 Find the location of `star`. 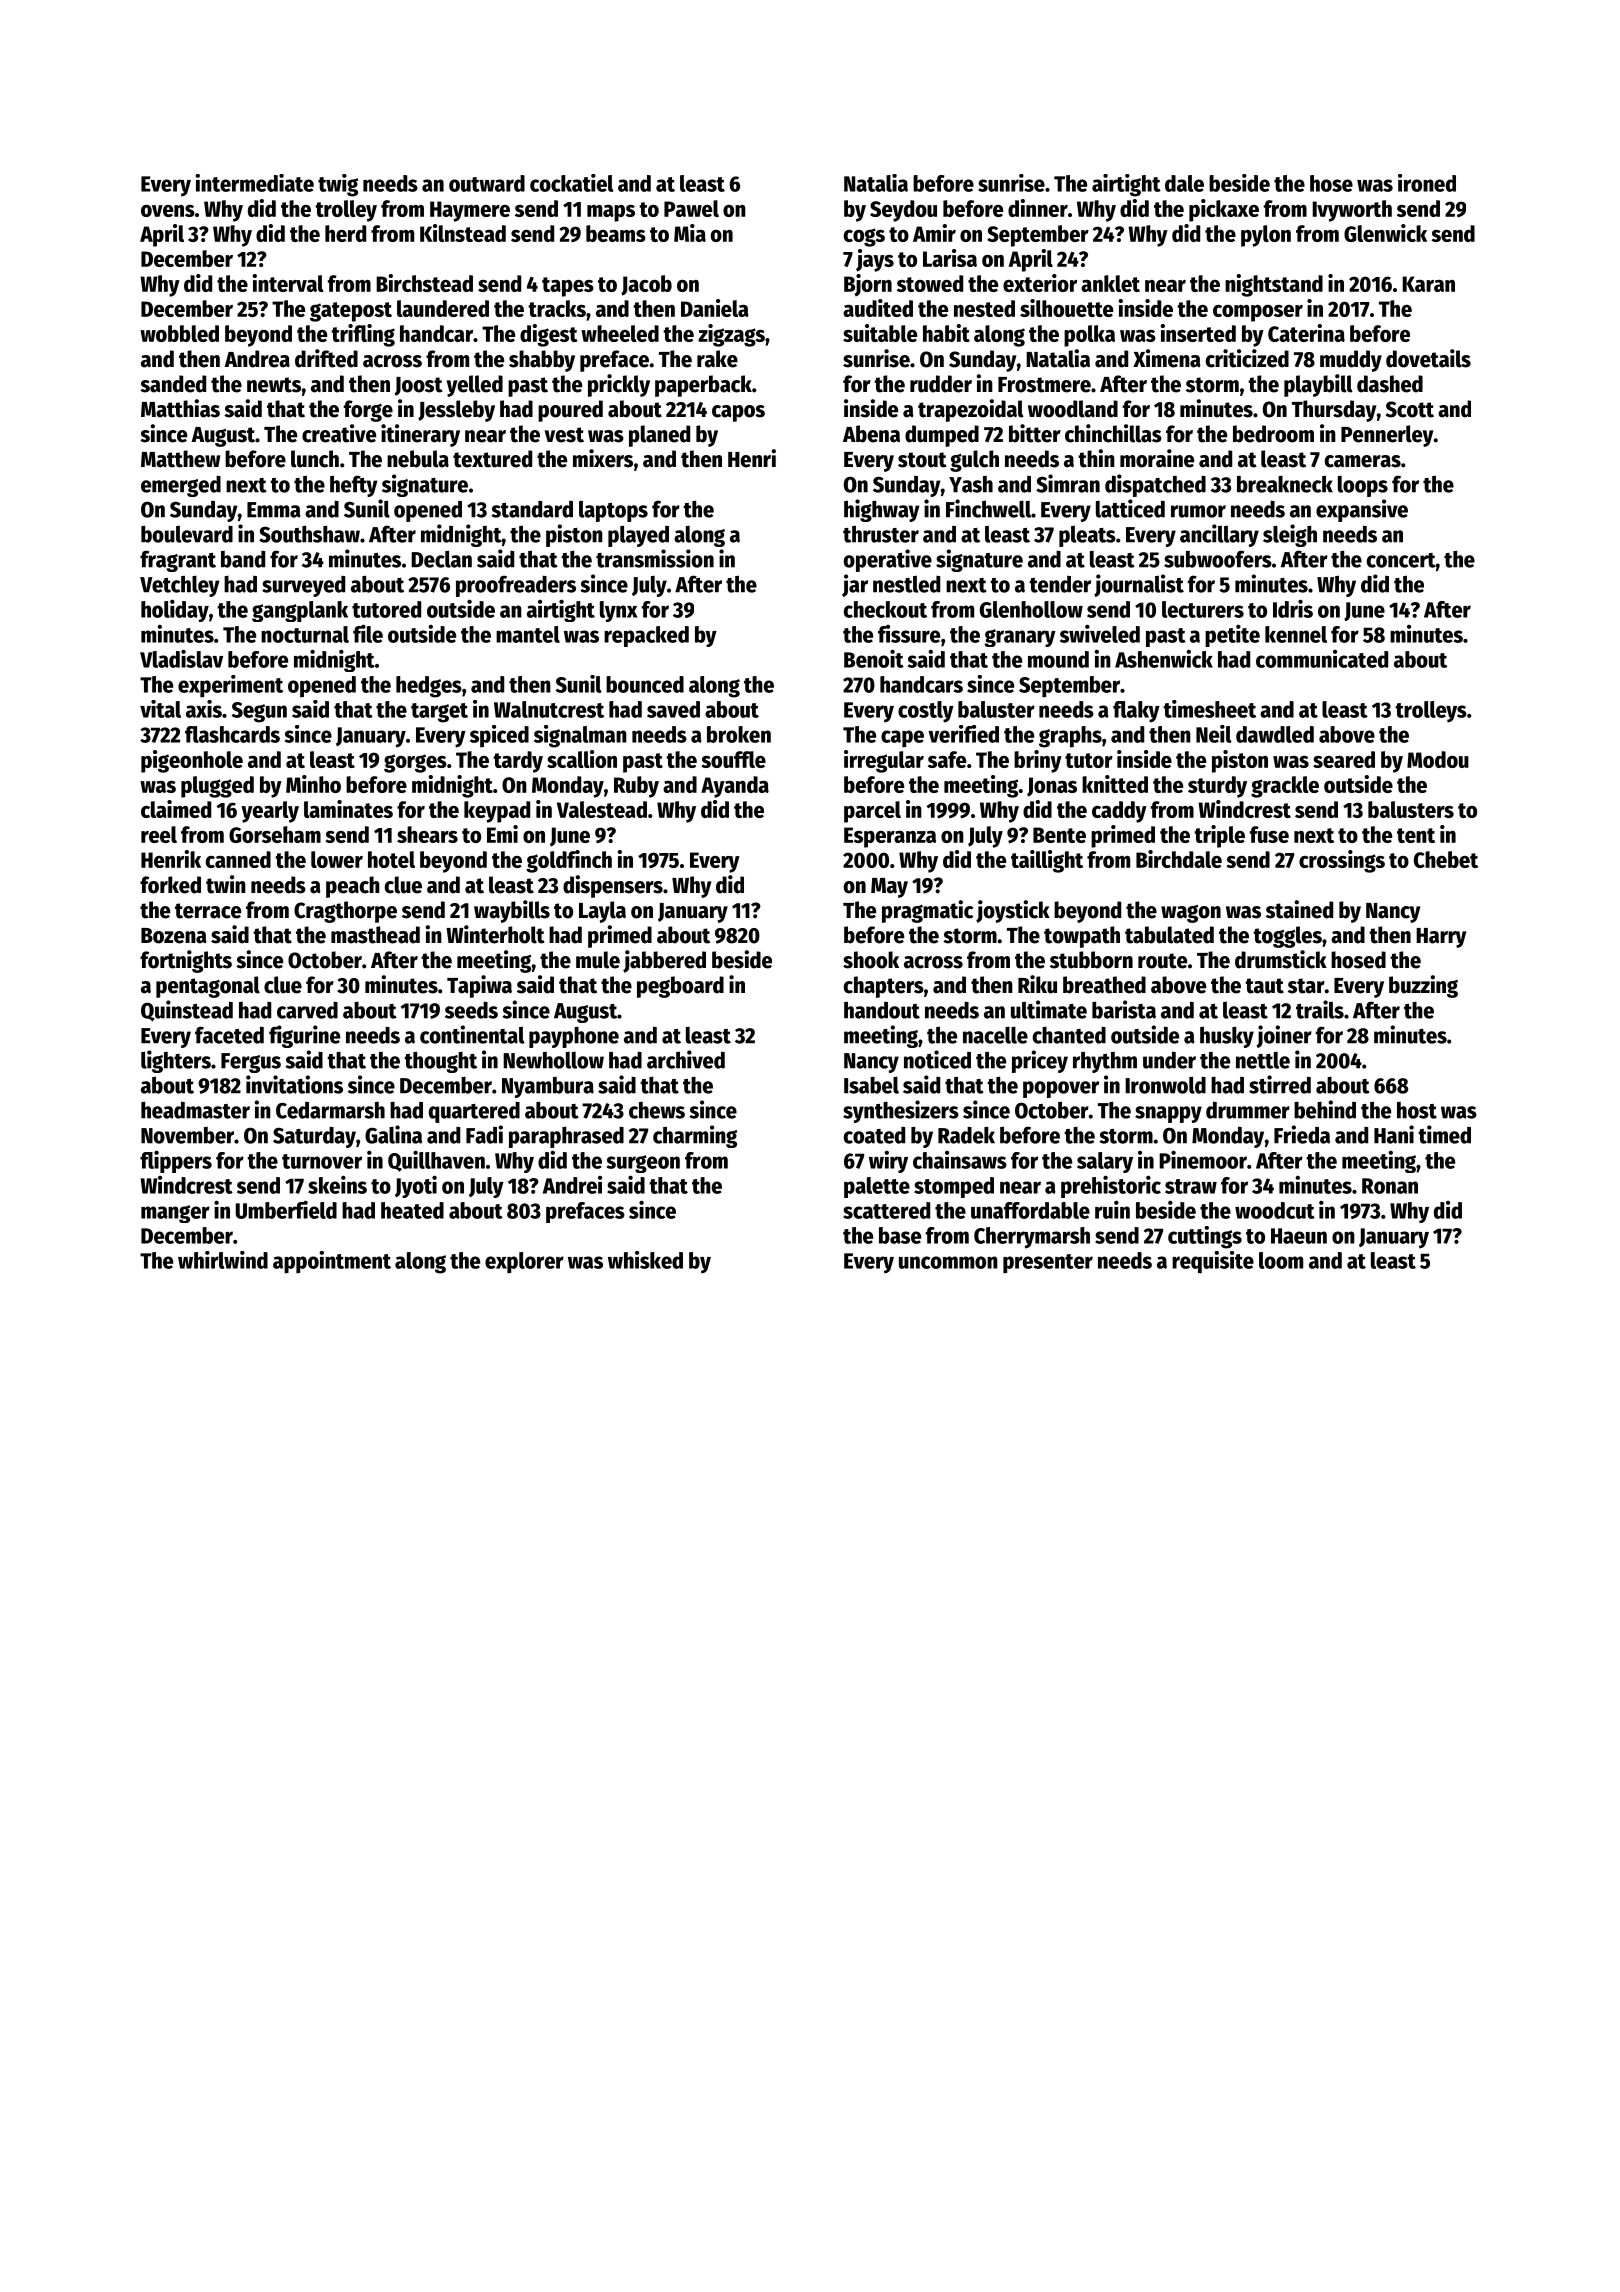

star is located at coordinates (1306, 986).
